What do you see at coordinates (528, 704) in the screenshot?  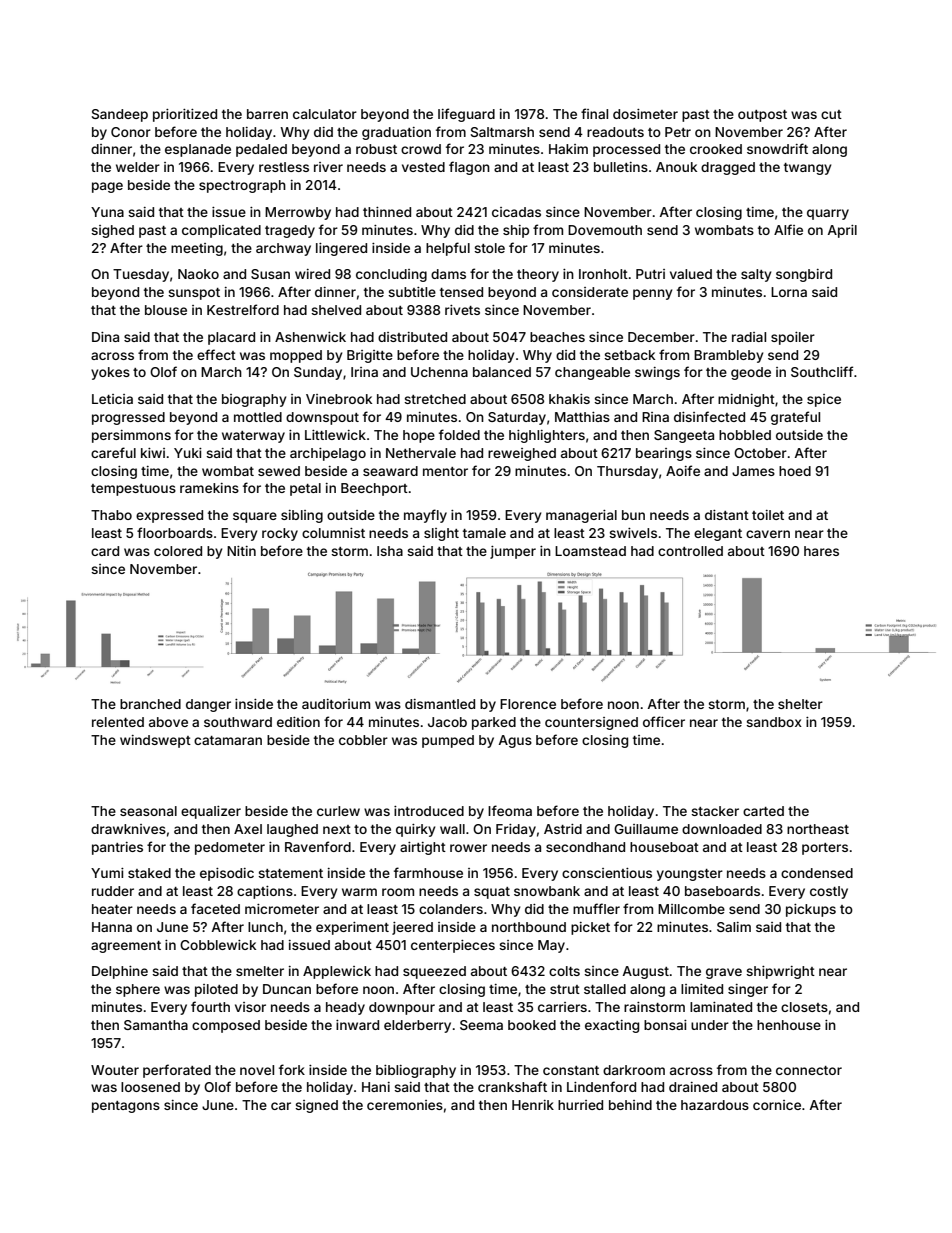 I see `Florence` at bounding box center [528, 704].
